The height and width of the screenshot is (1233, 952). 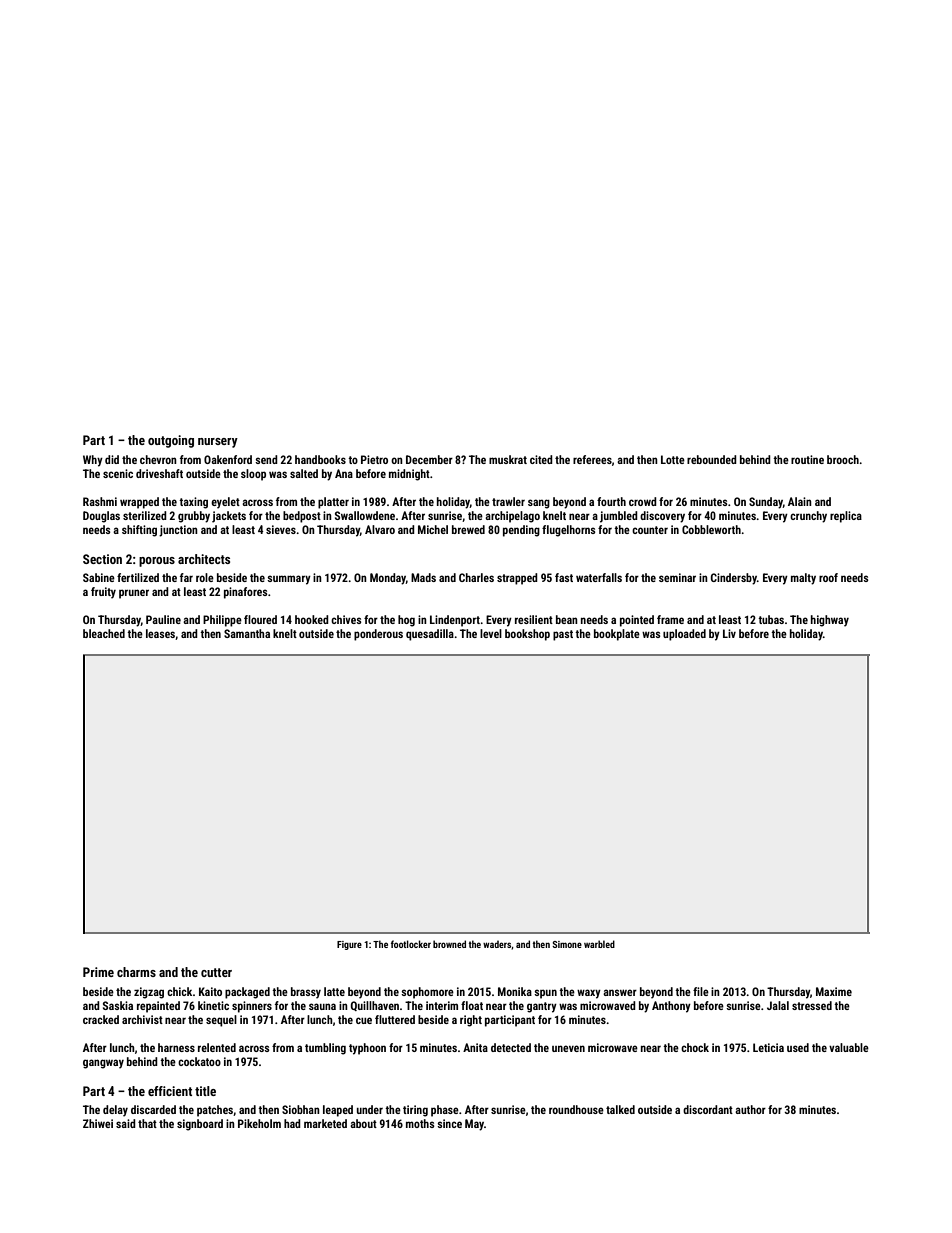 I want to click on malty, so click(x=803, y=579).
